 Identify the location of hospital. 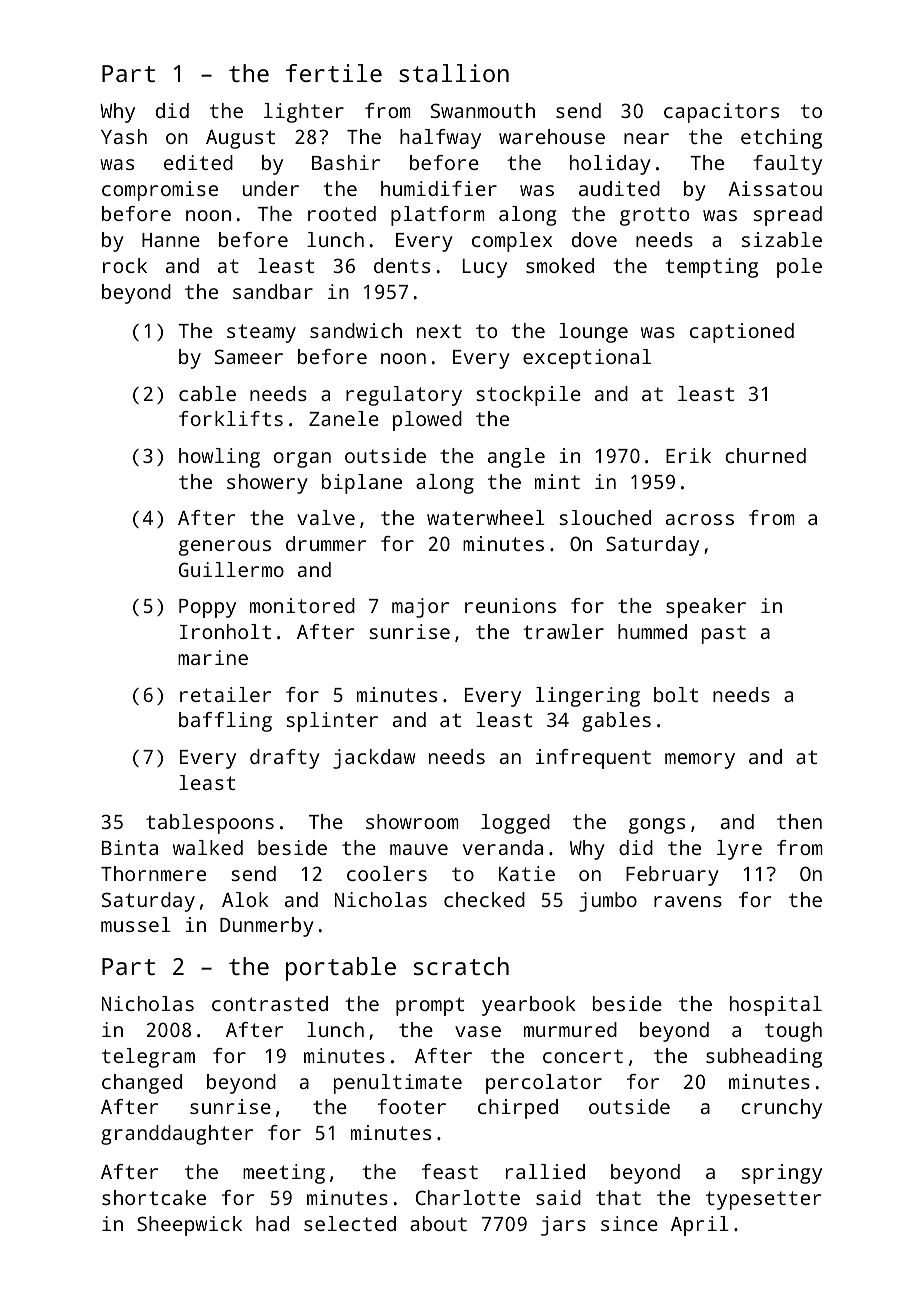
(776, 1006).
